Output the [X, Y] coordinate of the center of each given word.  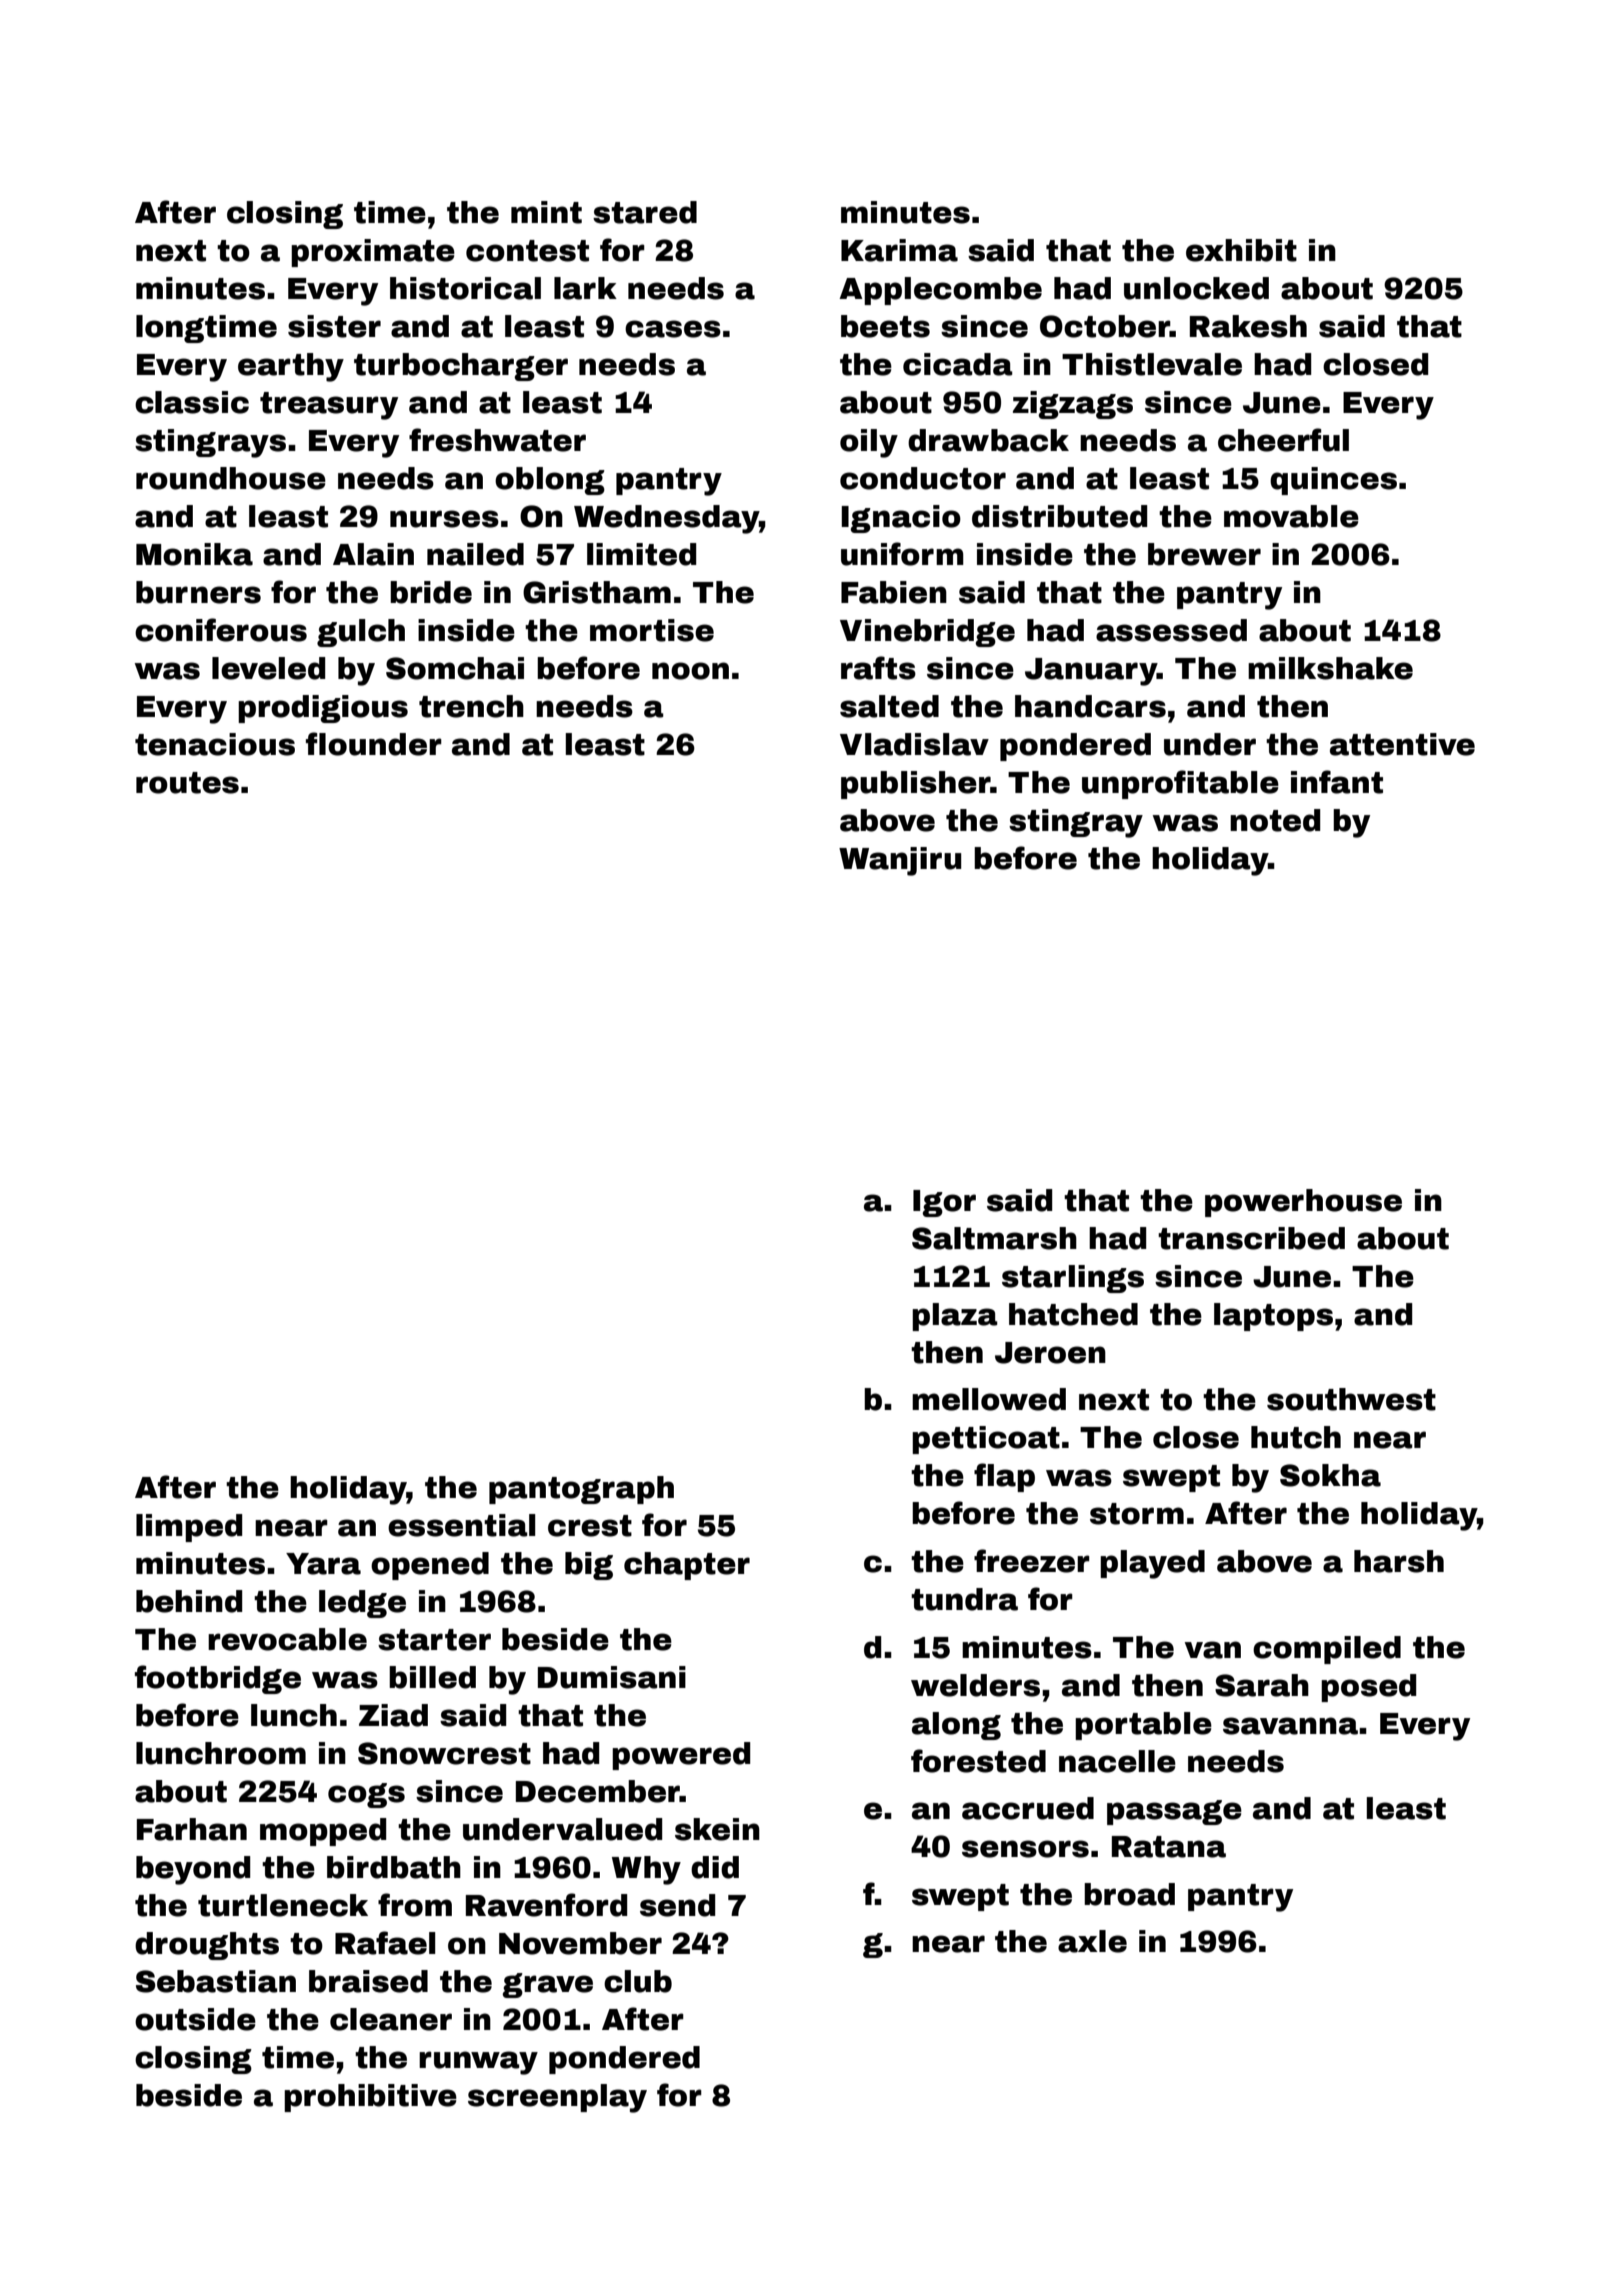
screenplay [557, 2098]
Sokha [1330, 1475]
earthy [291, 367]
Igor [944, 1203]
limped [189, 1528]
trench [471, 706]
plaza [955, 1317]
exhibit [1241, 250]
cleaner [391, 2019]
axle [1092, 1941]
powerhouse [1303, 1203]
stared [645, 212]
